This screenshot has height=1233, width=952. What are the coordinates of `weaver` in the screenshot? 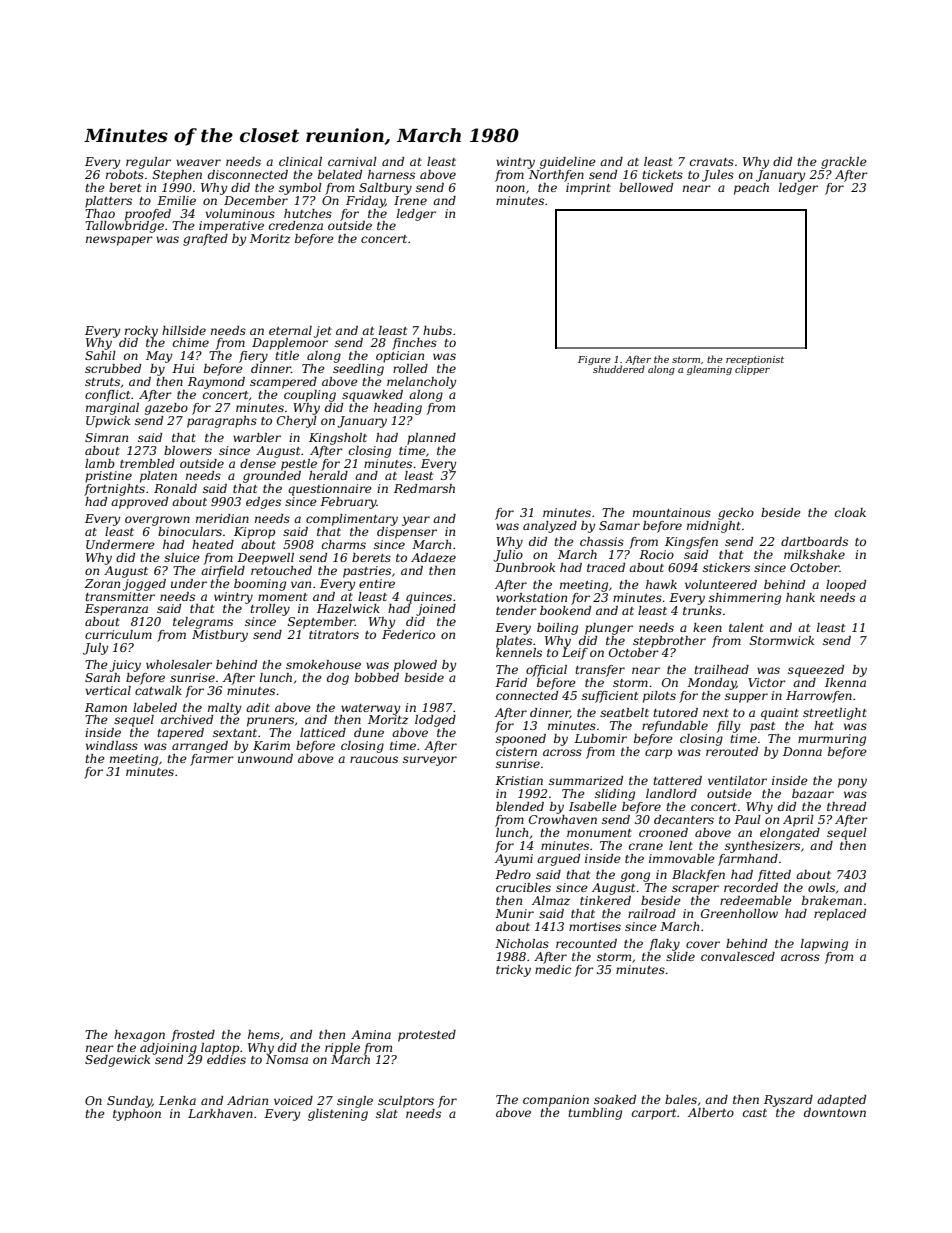 It's located at (198, 162).
